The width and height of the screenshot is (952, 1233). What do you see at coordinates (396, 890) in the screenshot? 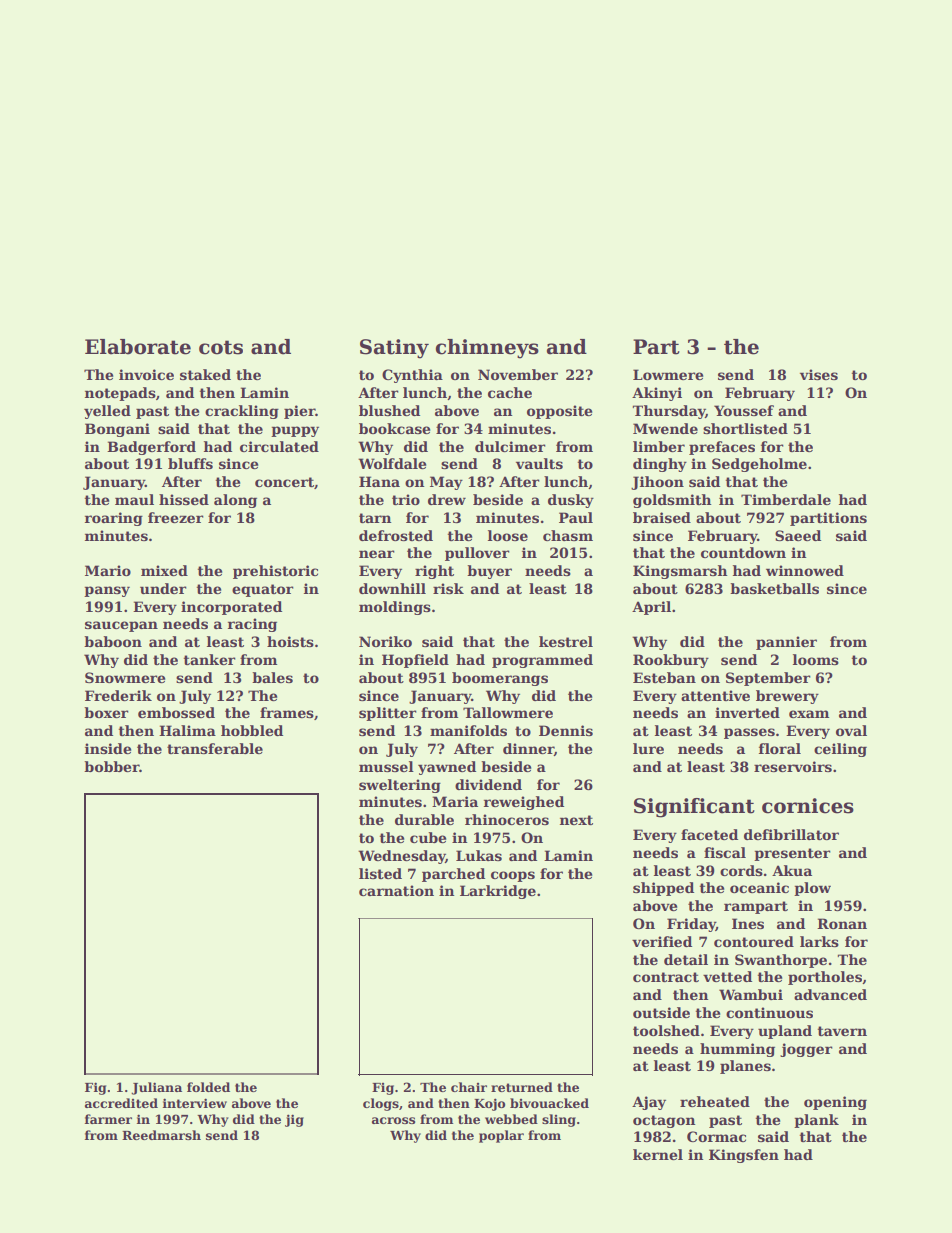
I see `carnation` at bounding box center [396, 890].
